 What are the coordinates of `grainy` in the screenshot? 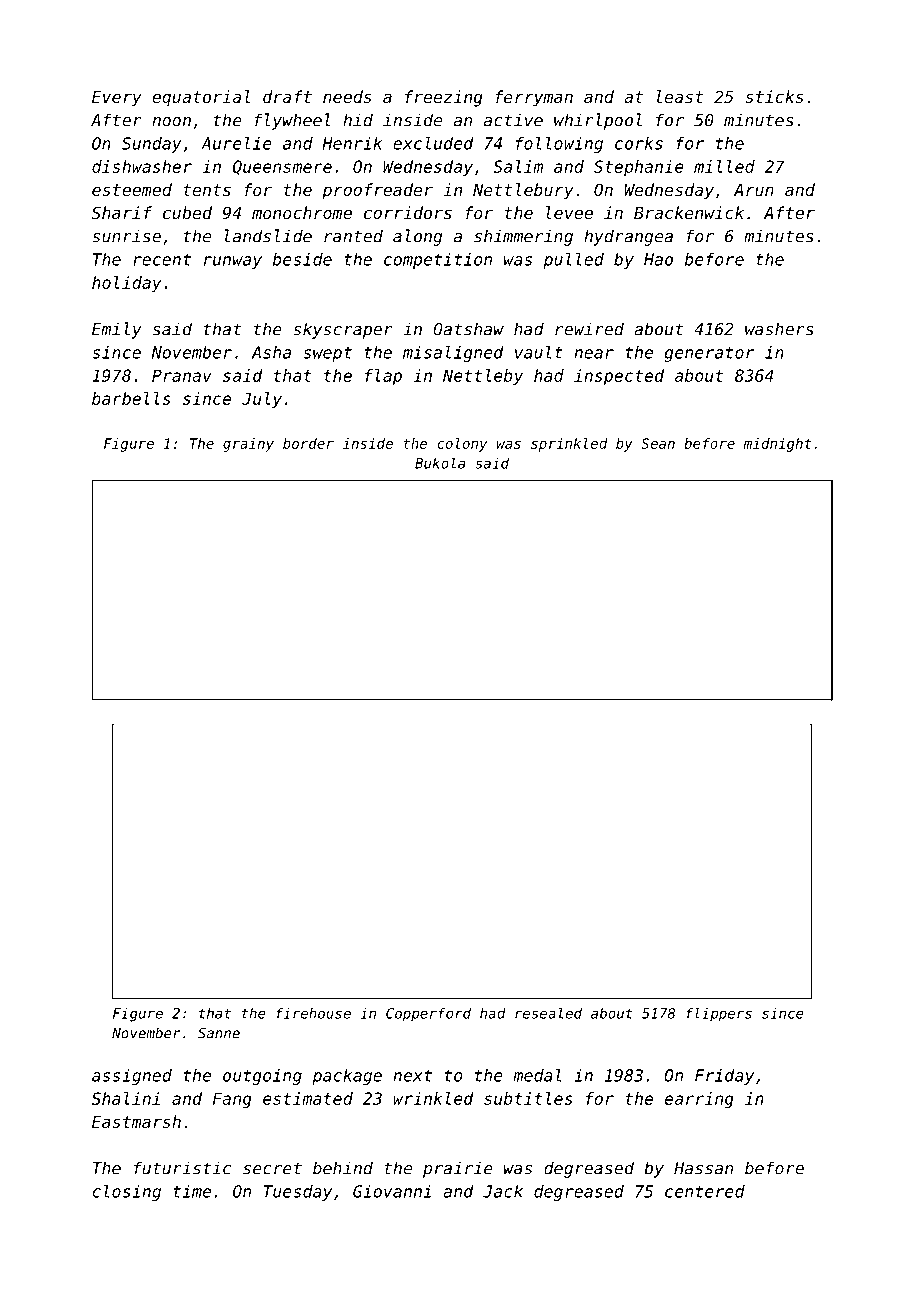 It's located at (248, 445).
